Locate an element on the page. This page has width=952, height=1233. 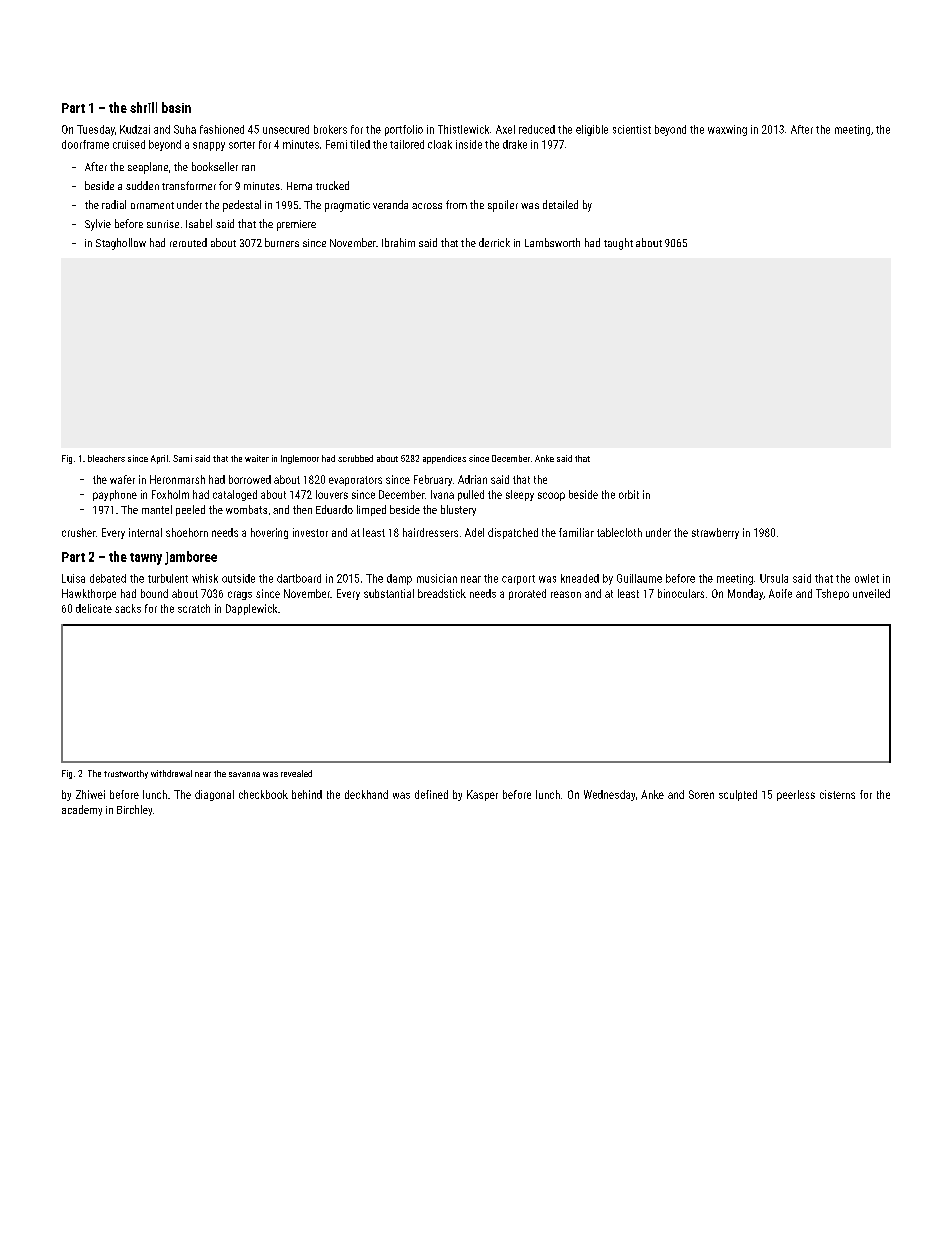
unveiled is located at coordinates (871, 593).
